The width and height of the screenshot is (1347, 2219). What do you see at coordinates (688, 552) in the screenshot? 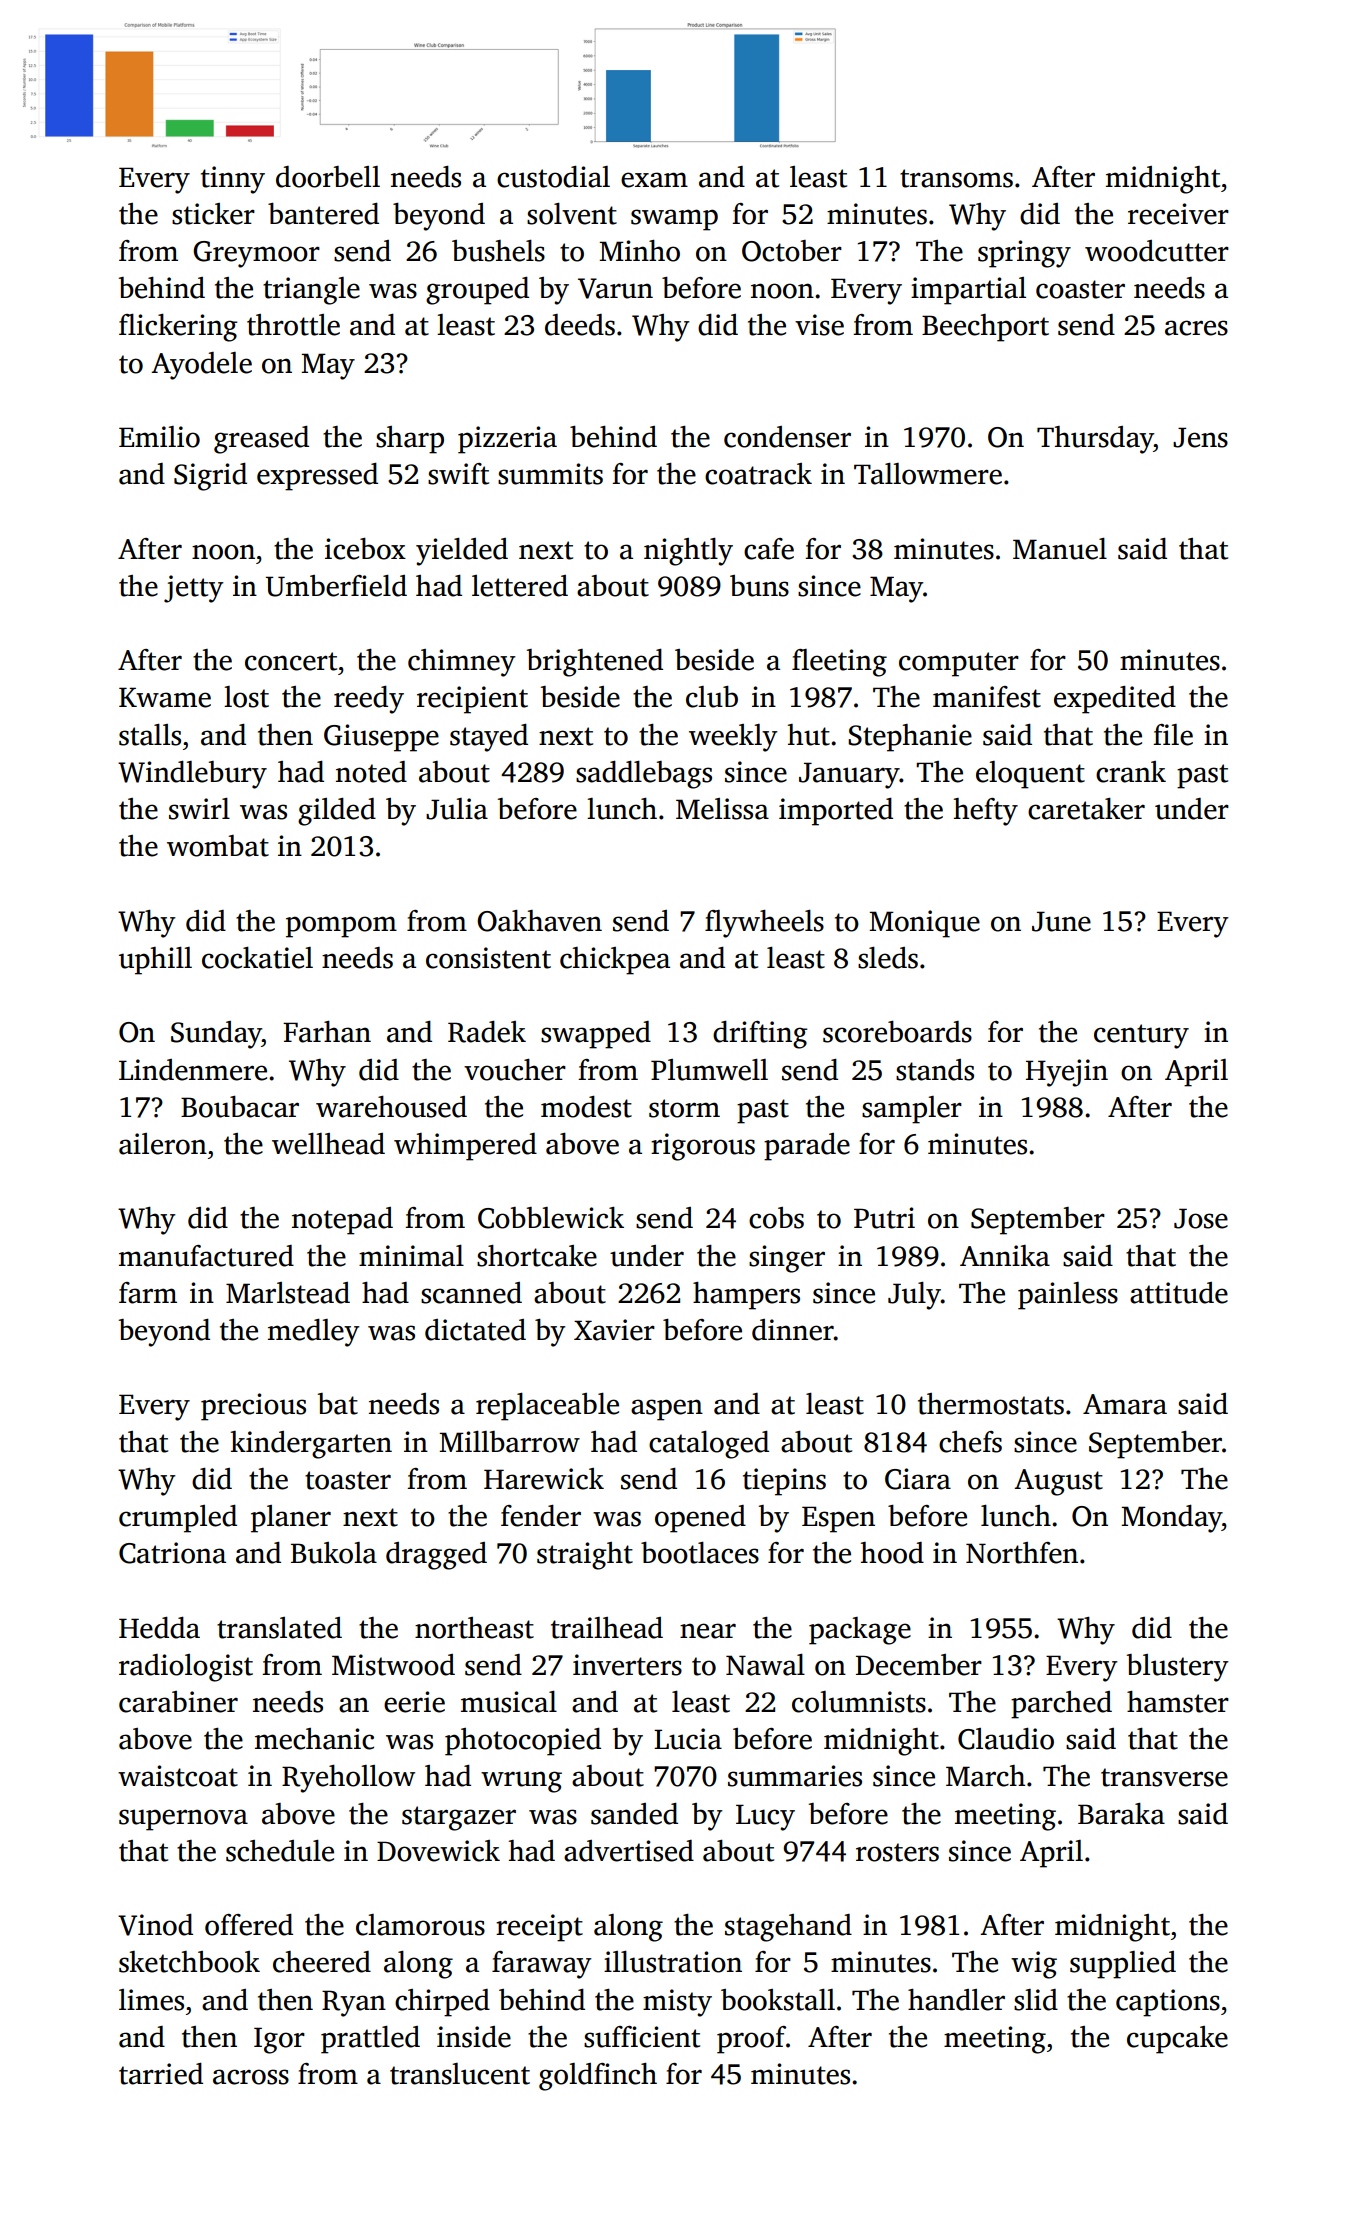
I see `nightly` at bounding box center [688, 552].
